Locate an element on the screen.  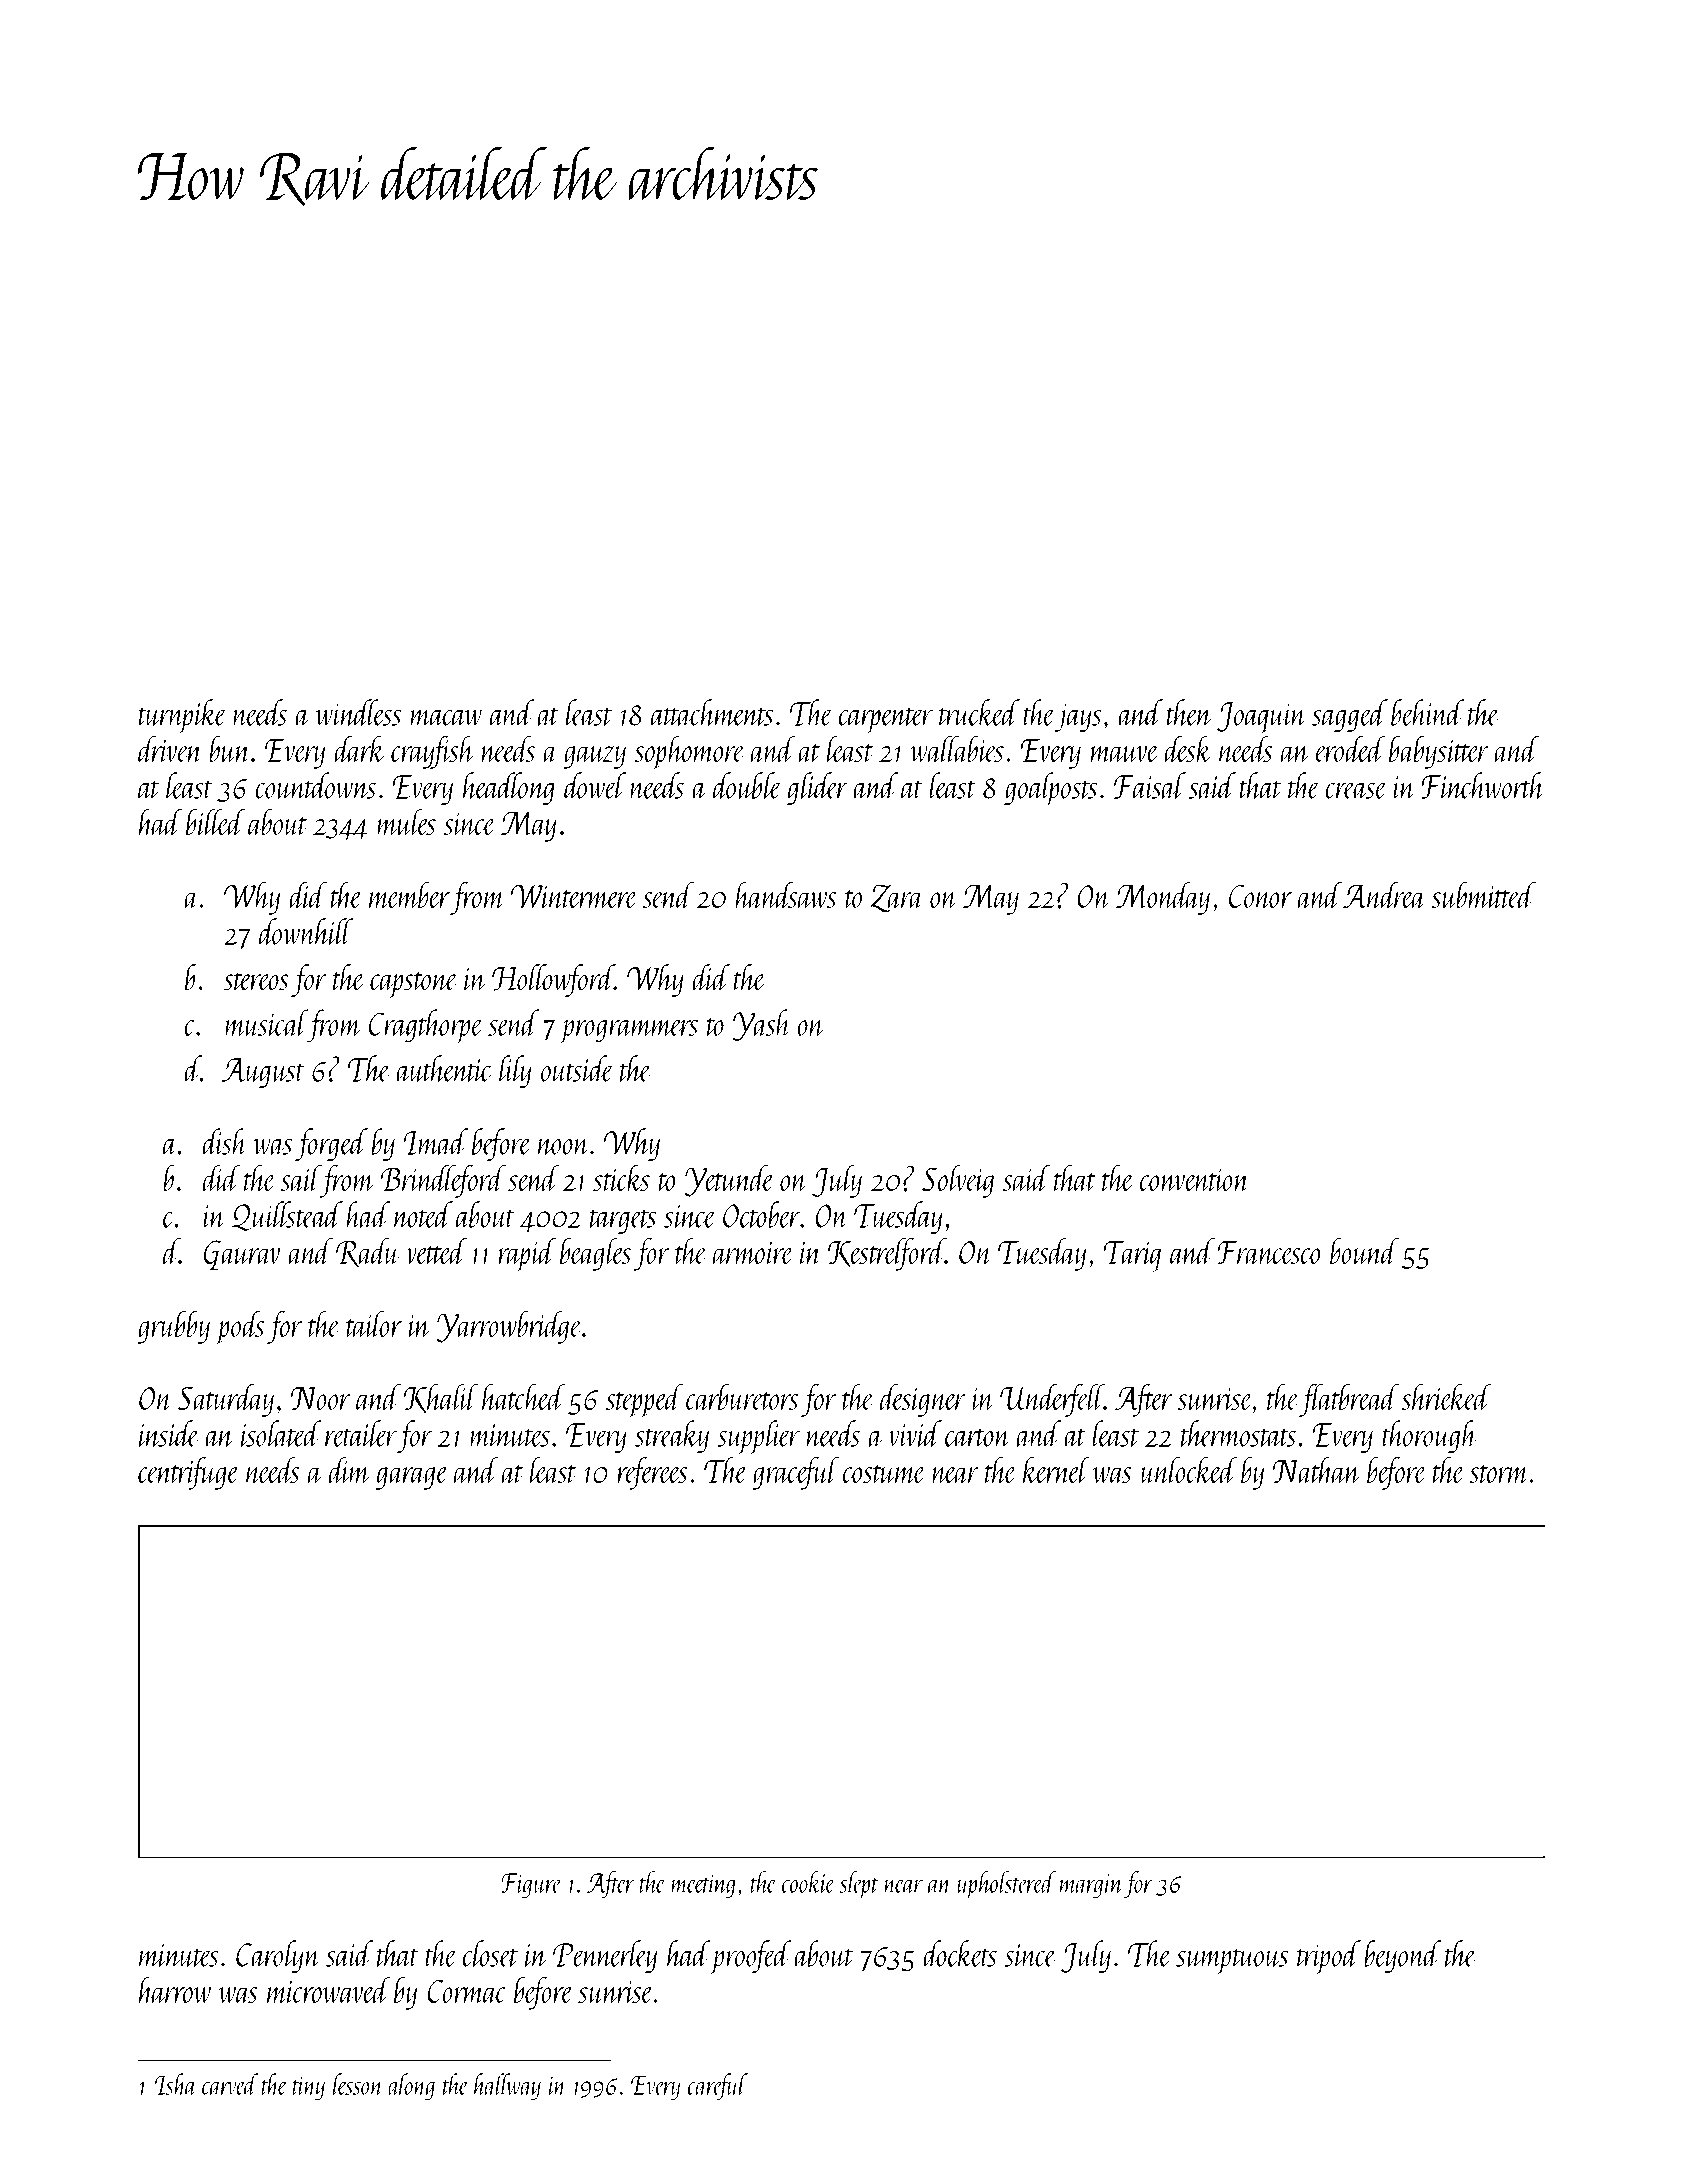
dockets is located at coordinates (960, 1953).
